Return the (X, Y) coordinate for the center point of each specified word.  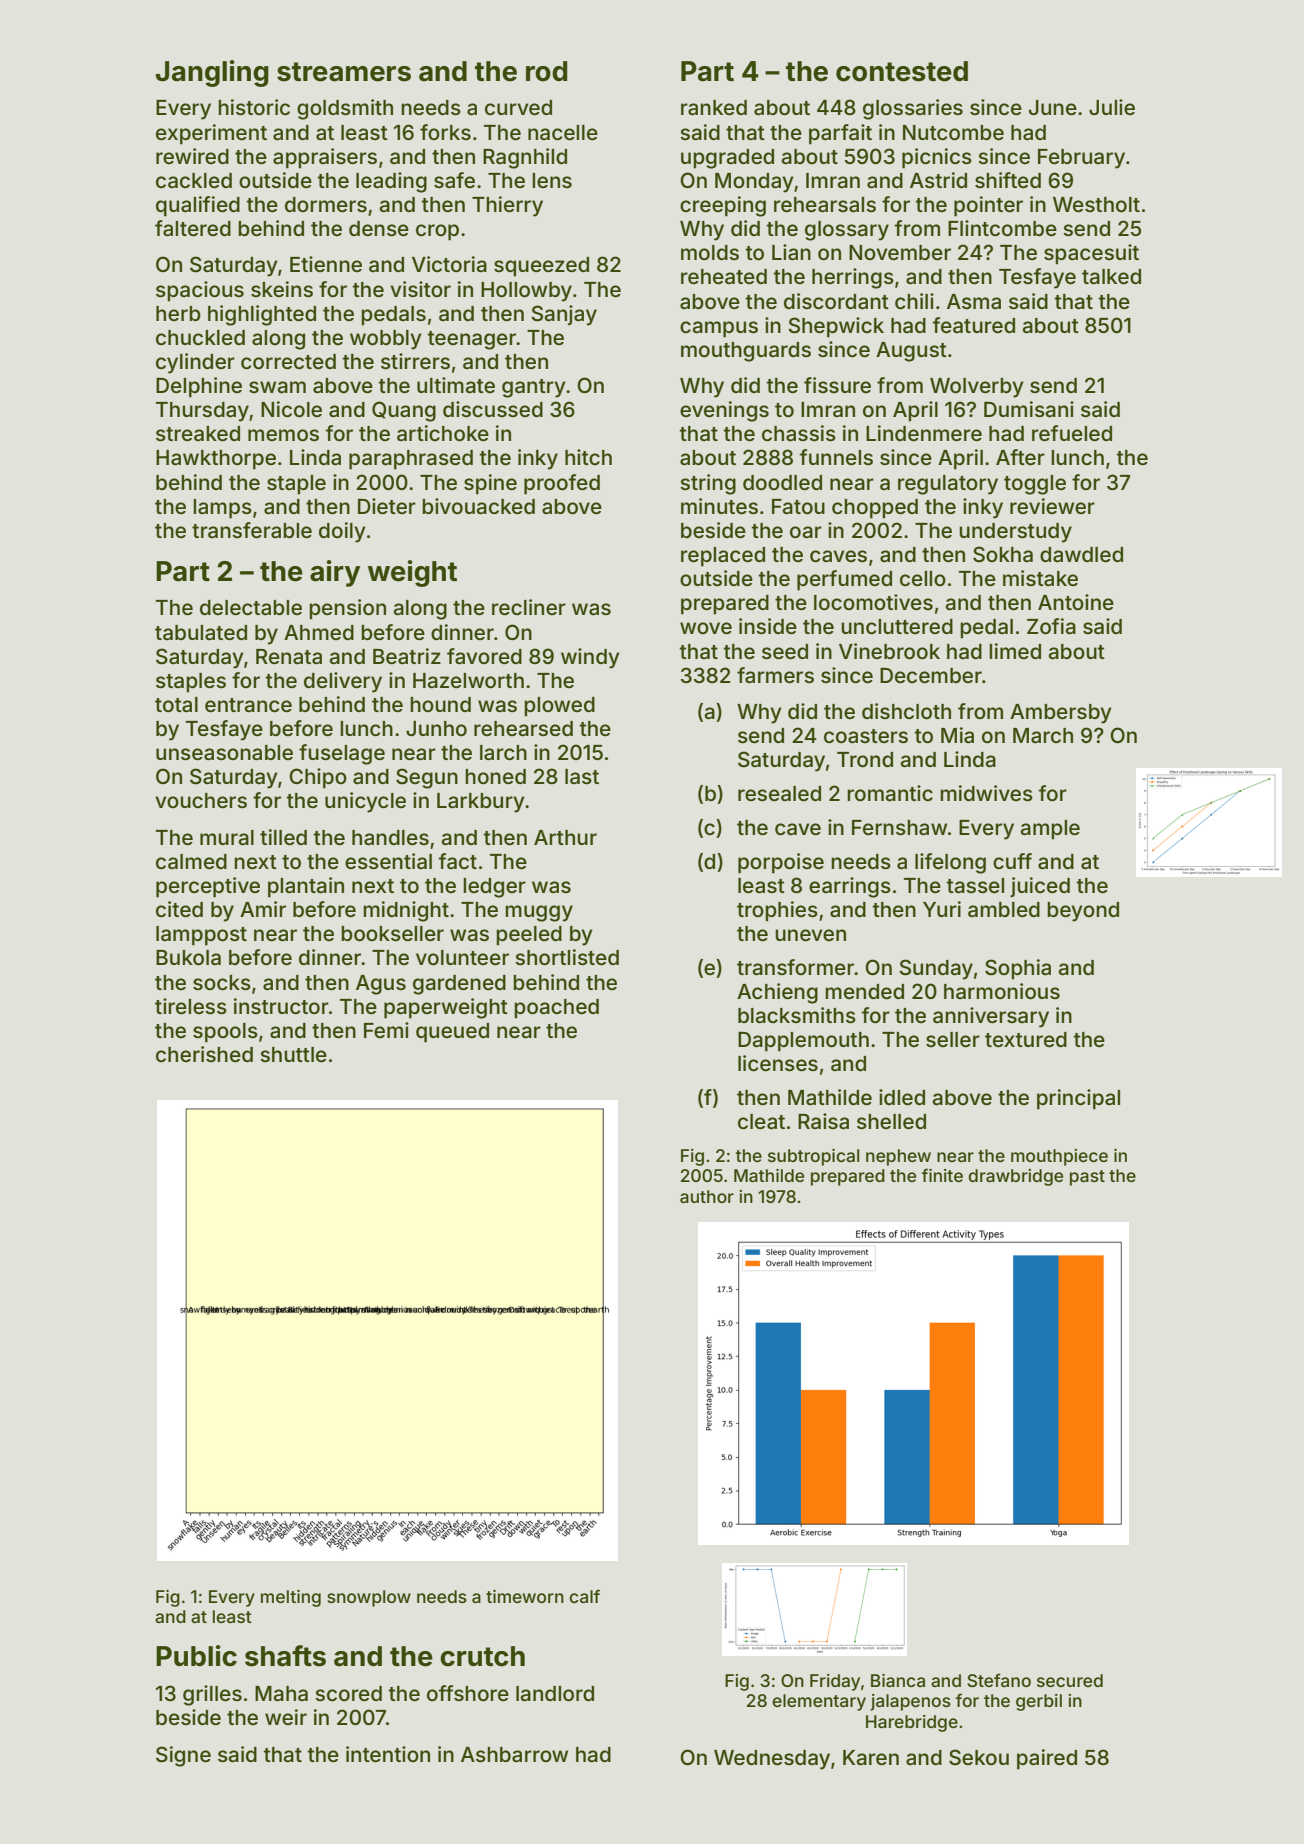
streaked (198, 433)
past (1087, 1178)
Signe (183, 1756)
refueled (1072, 433)
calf (584, 1596)
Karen (871, 1758)
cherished (204, 1054)
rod (547, 71)
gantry (534, 388)
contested (902, 71)
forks (445, 132)
